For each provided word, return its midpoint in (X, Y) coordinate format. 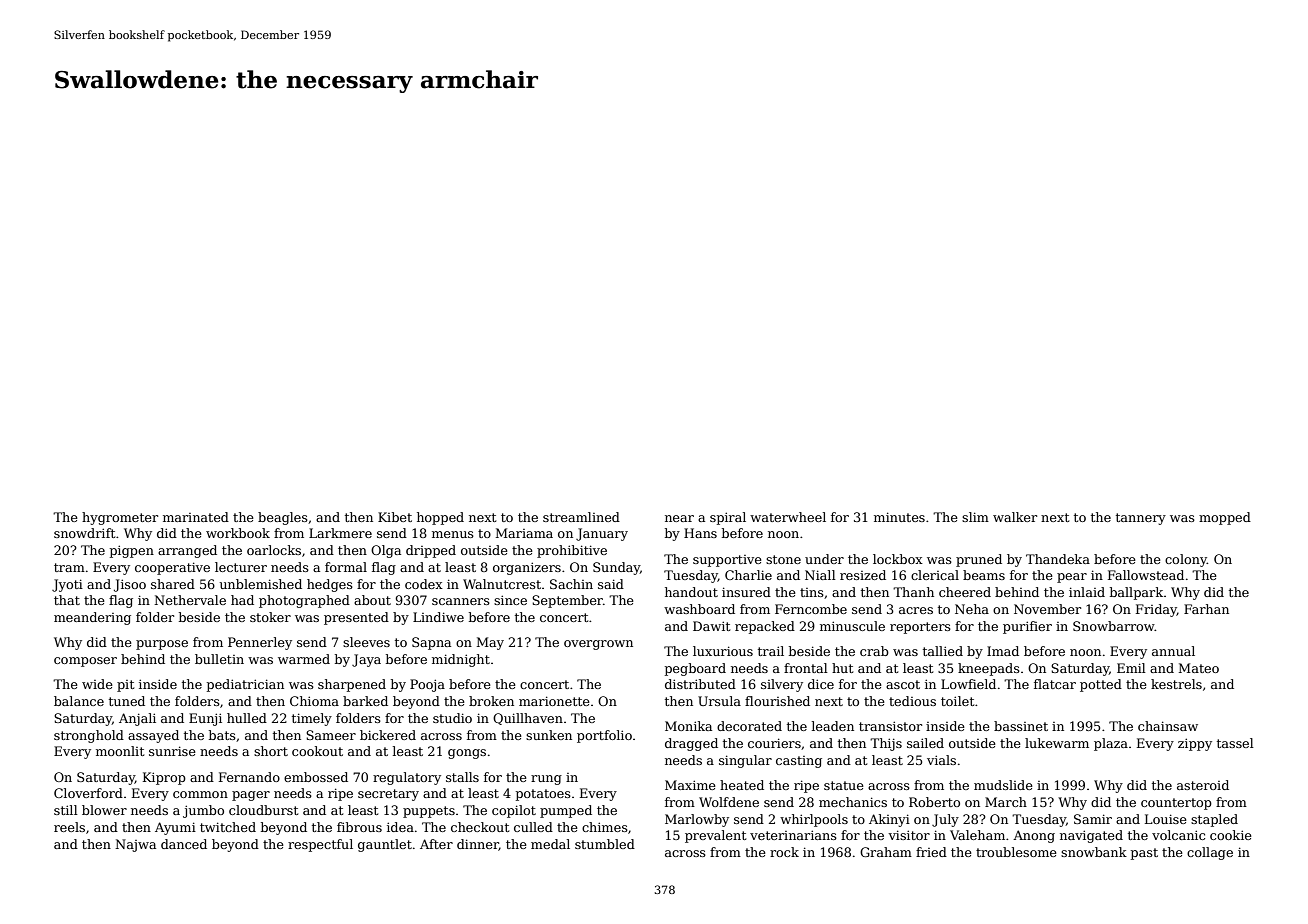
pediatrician (245, 685)
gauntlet (385, 845)
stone (783, 559)
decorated (749, 726)
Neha (972, 609)
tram (69, 567)
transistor (890, 726)
